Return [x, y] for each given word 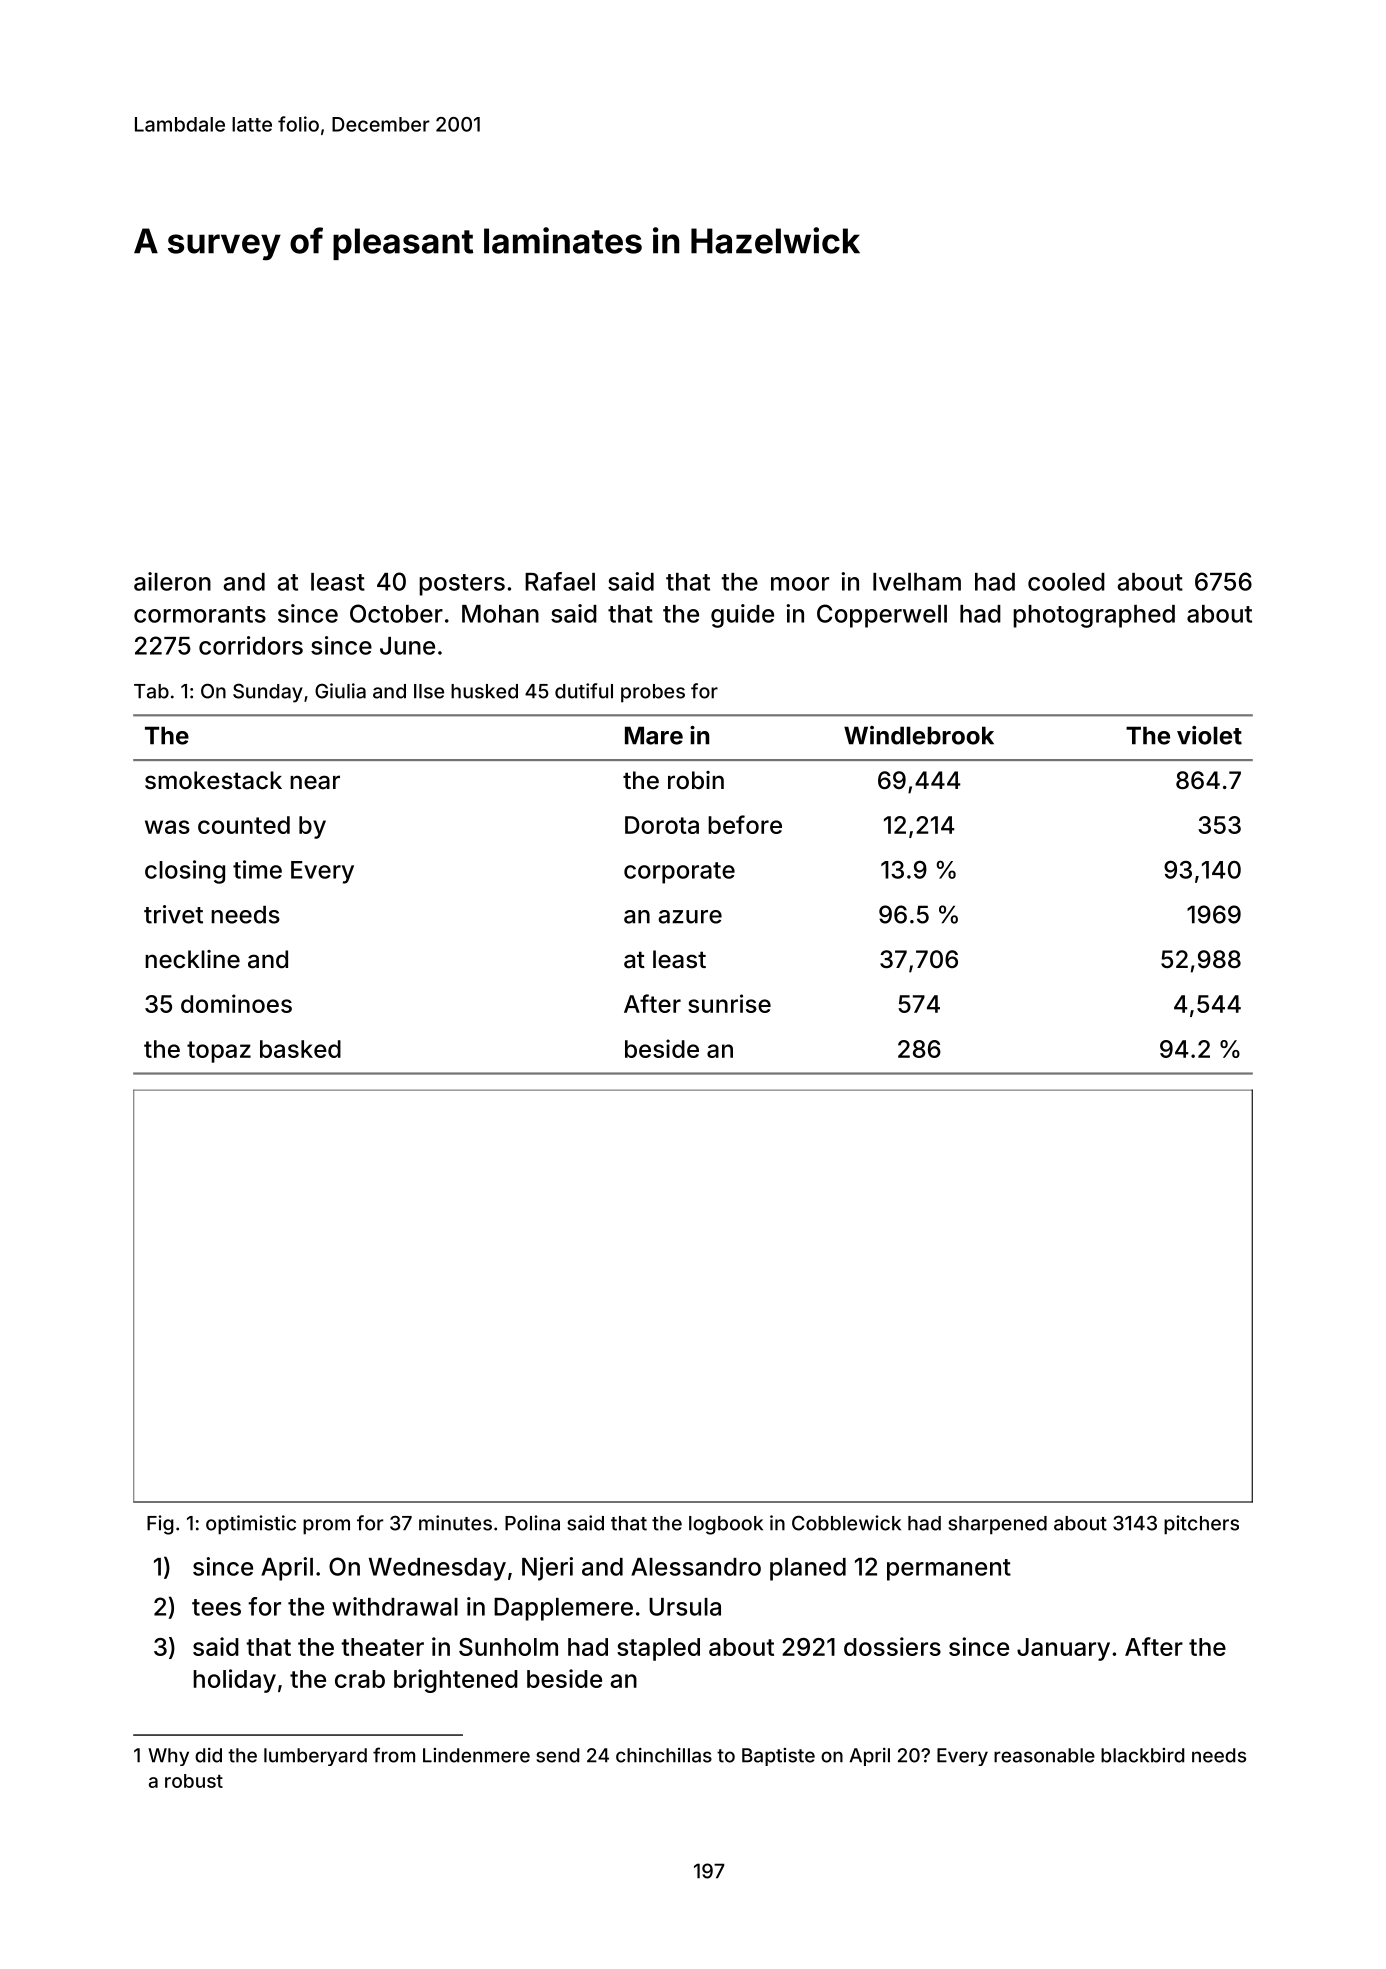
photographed [1094, 616]
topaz [219, 1052]
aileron [172, 581]
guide [742, 616]
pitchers [1201, 1525]
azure [690, 917]
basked [300, 1049]
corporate [679, 873]
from [394, 1755]
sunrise [729, 1003]
